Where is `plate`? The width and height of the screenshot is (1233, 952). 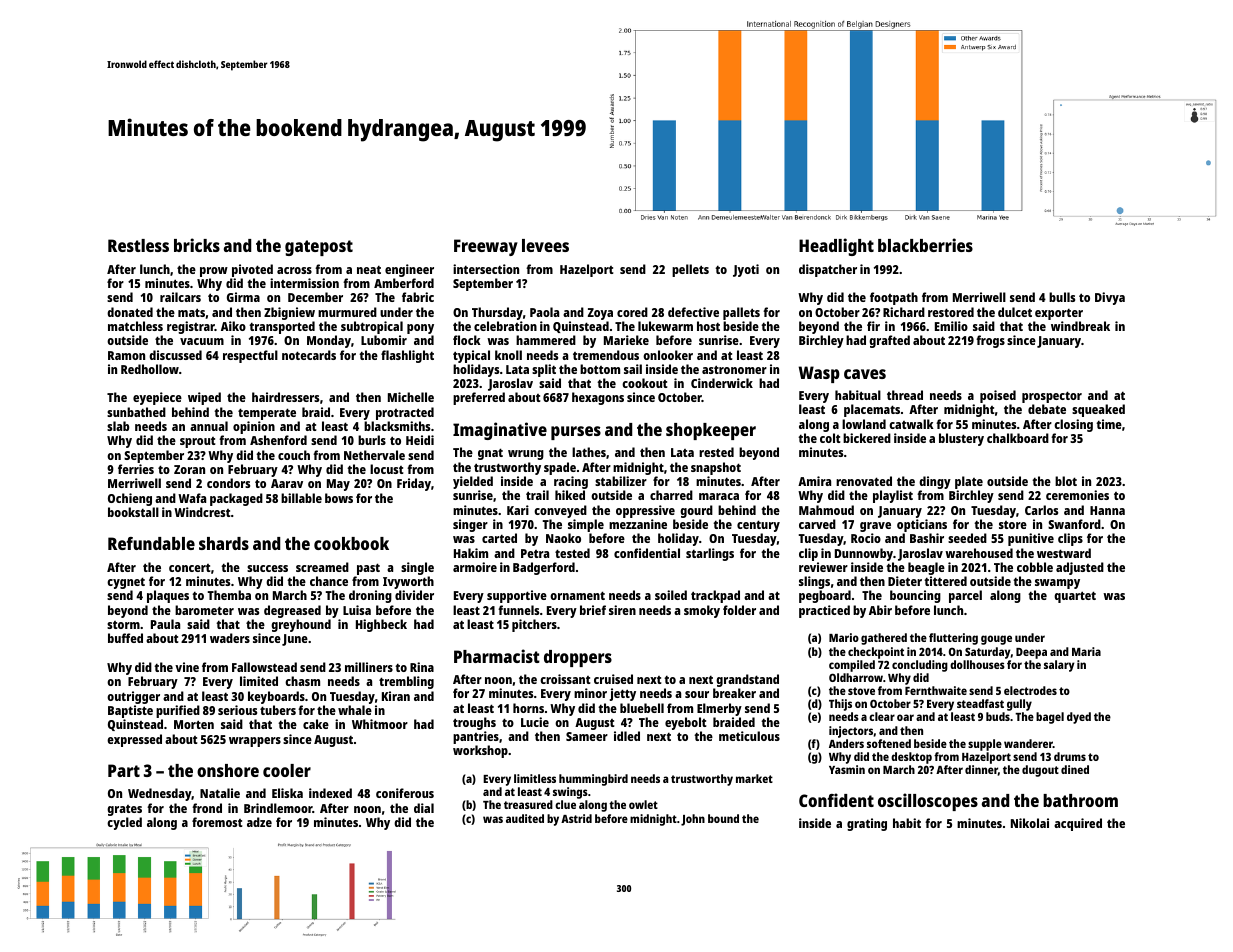 plate is located at coordinates (969, 482).
